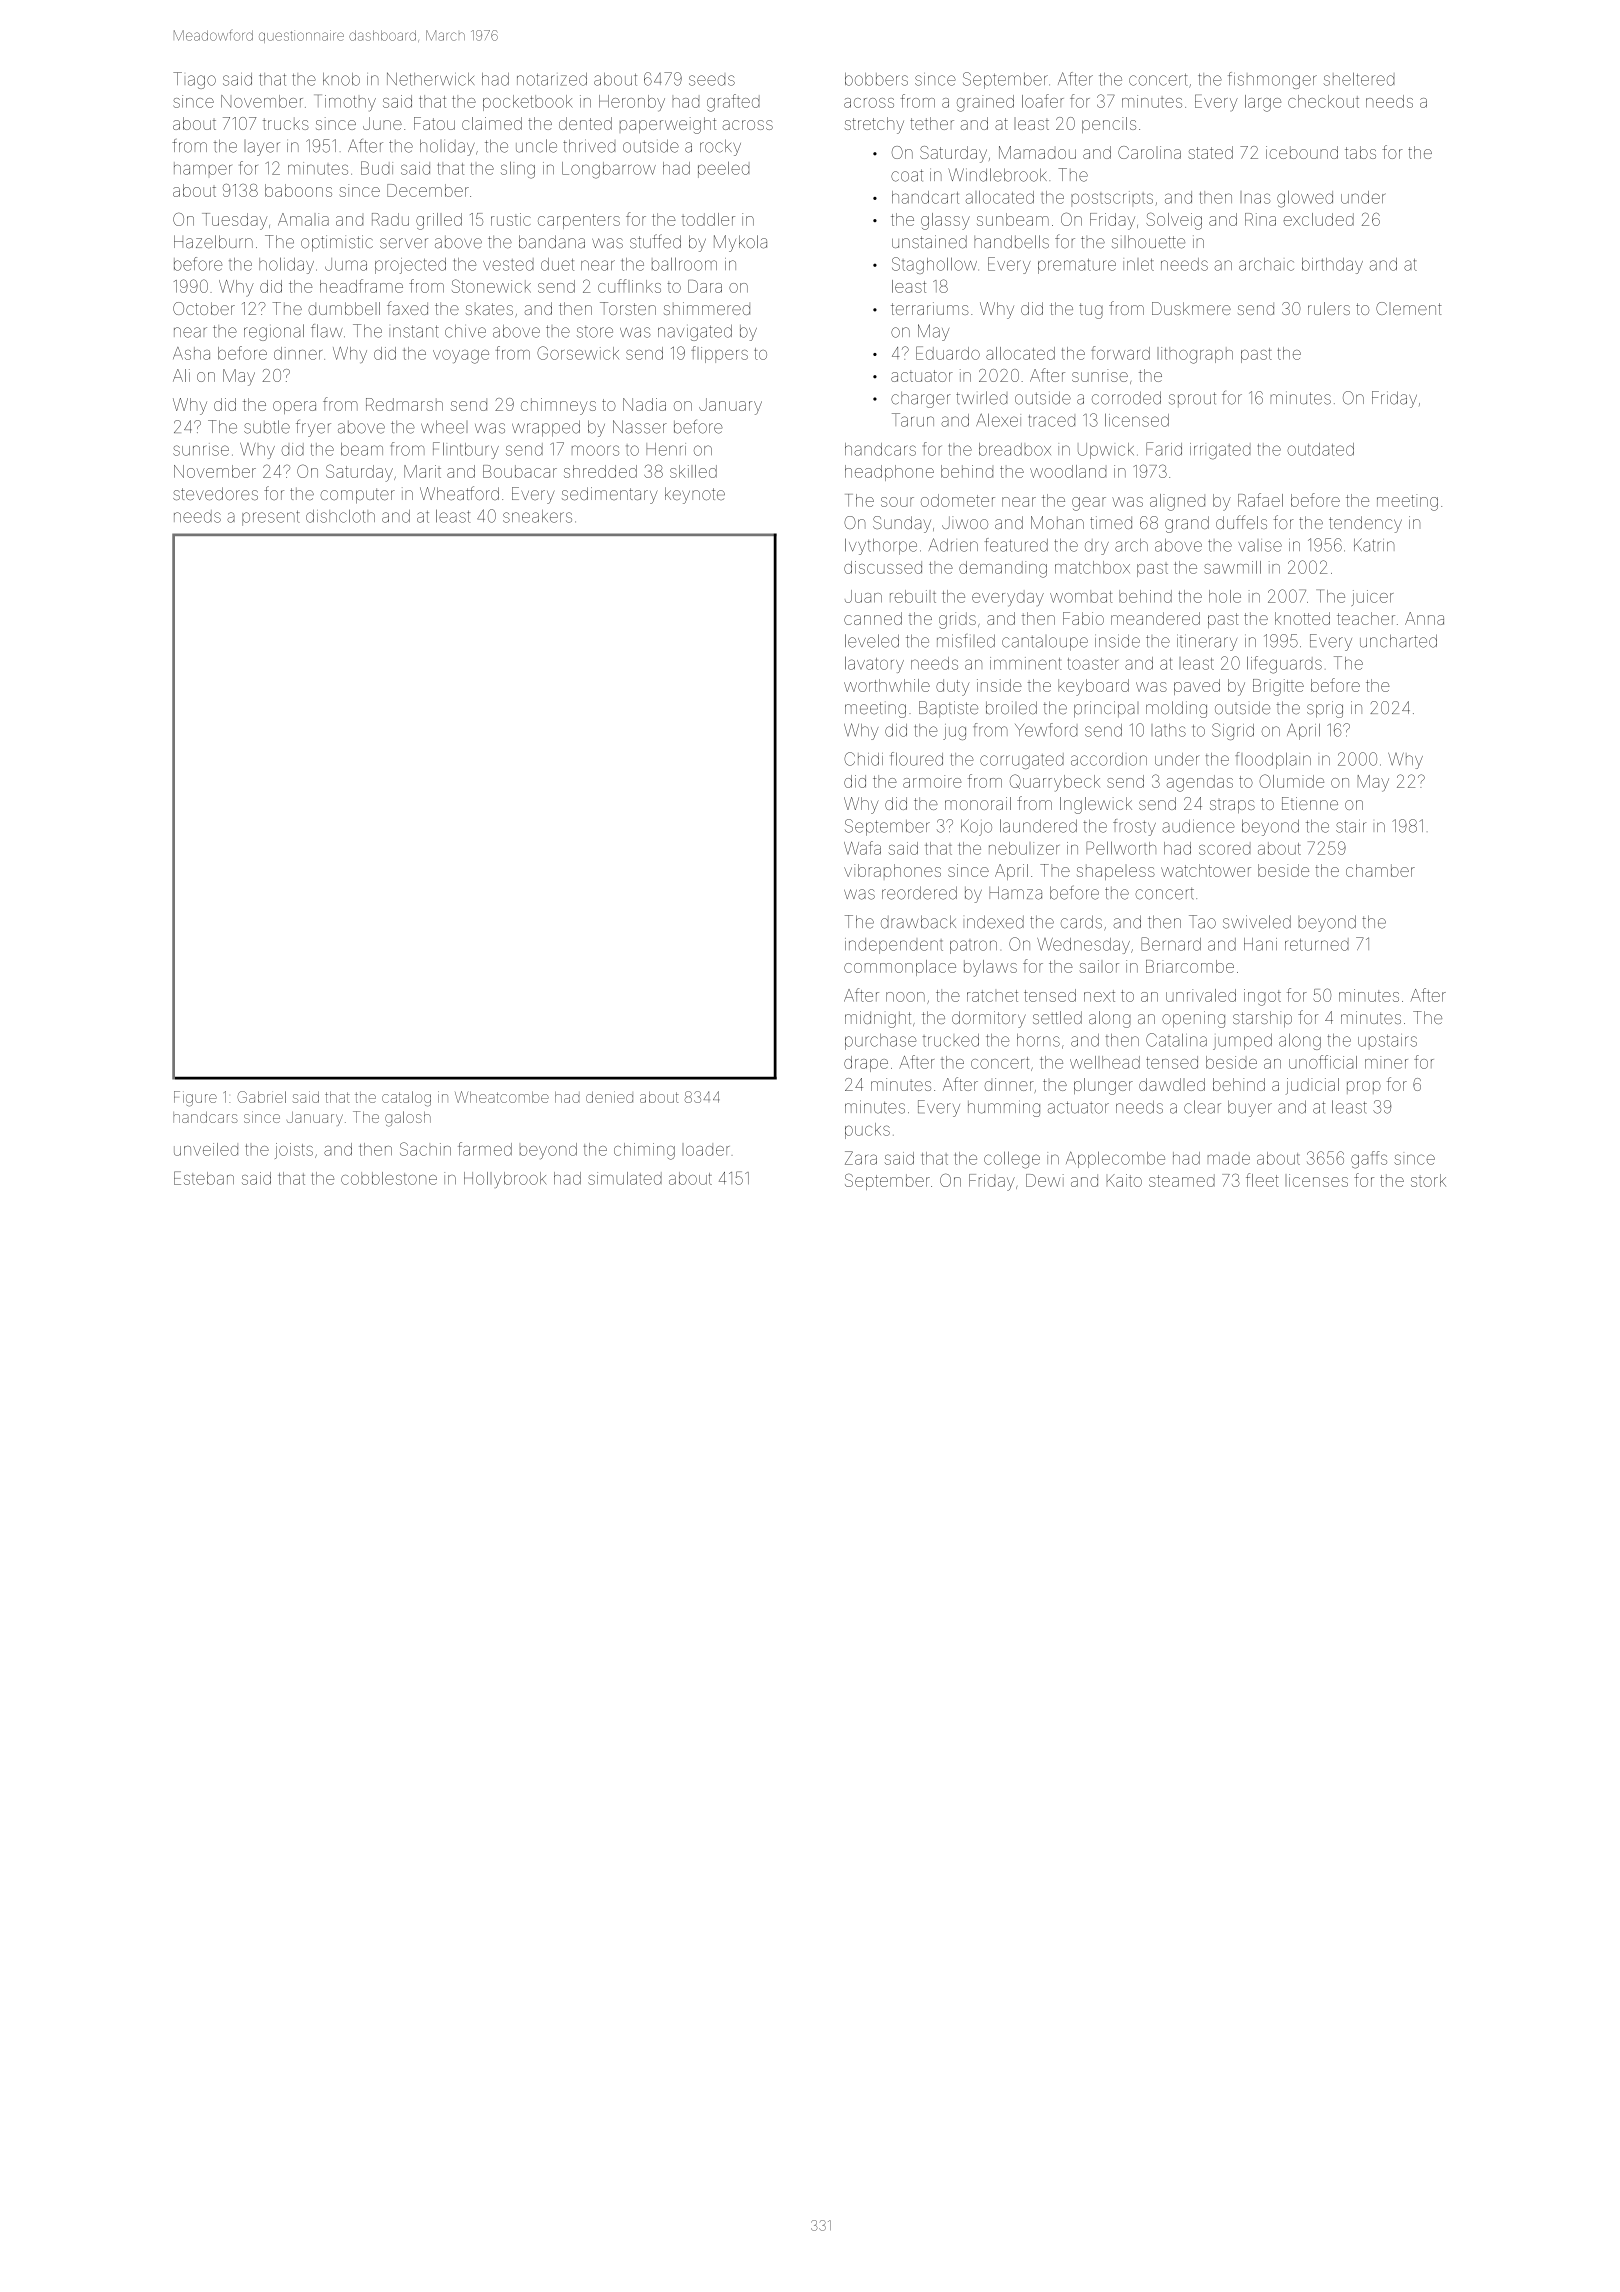 This page has width=1620, height=2292. What do you see at coordinates (271, 518) in the page?
I see `present` at bounding box center [271, 518].
